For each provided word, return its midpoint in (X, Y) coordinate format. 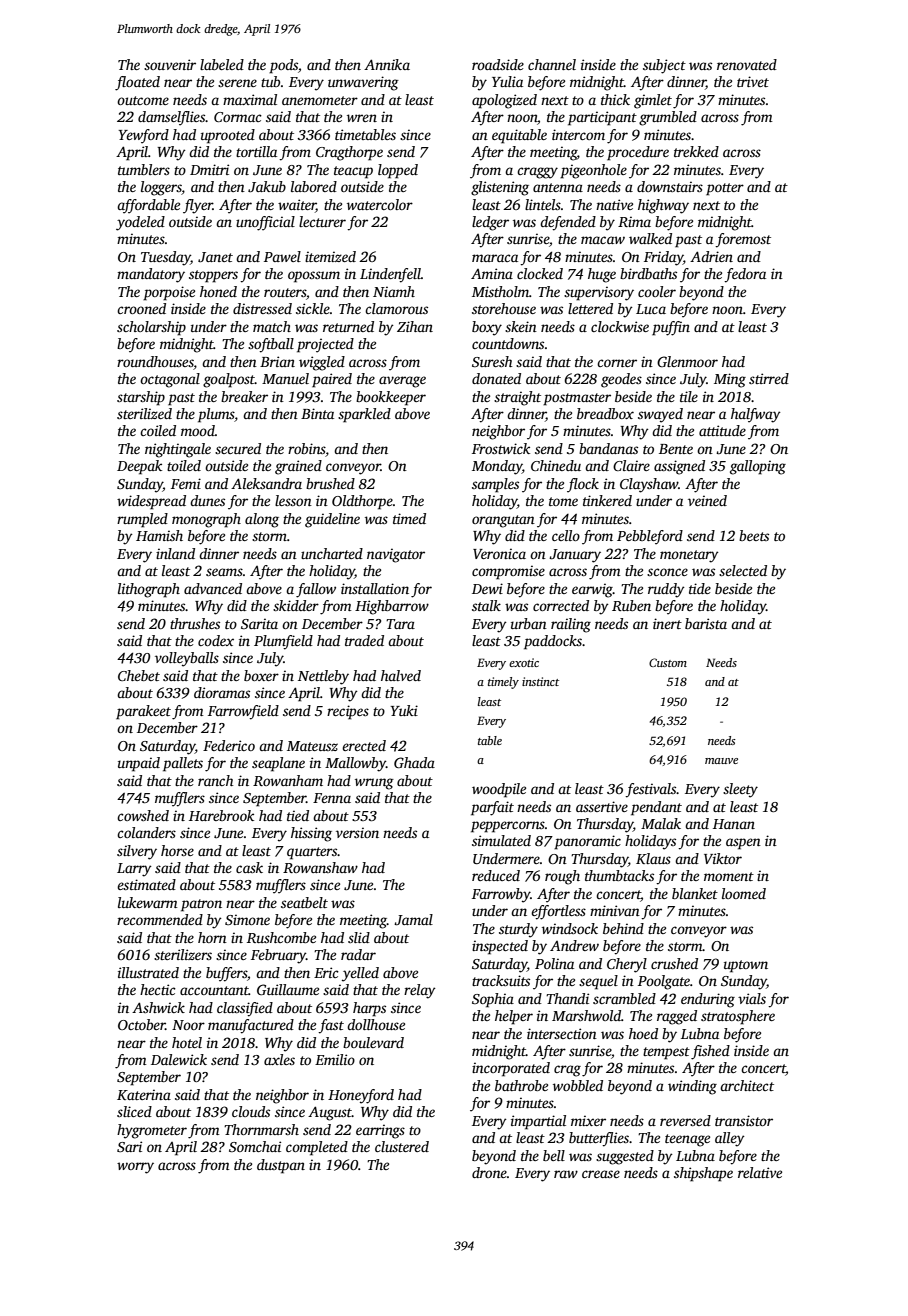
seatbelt (304, 902)
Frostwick (501, 448)
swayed (660, 415)
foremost (743, 240)
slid (359, 937)
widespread (151, 502)
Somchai (255, 1146)
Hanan (734, 824)
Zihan (415, 326)
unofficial (265, 223)
